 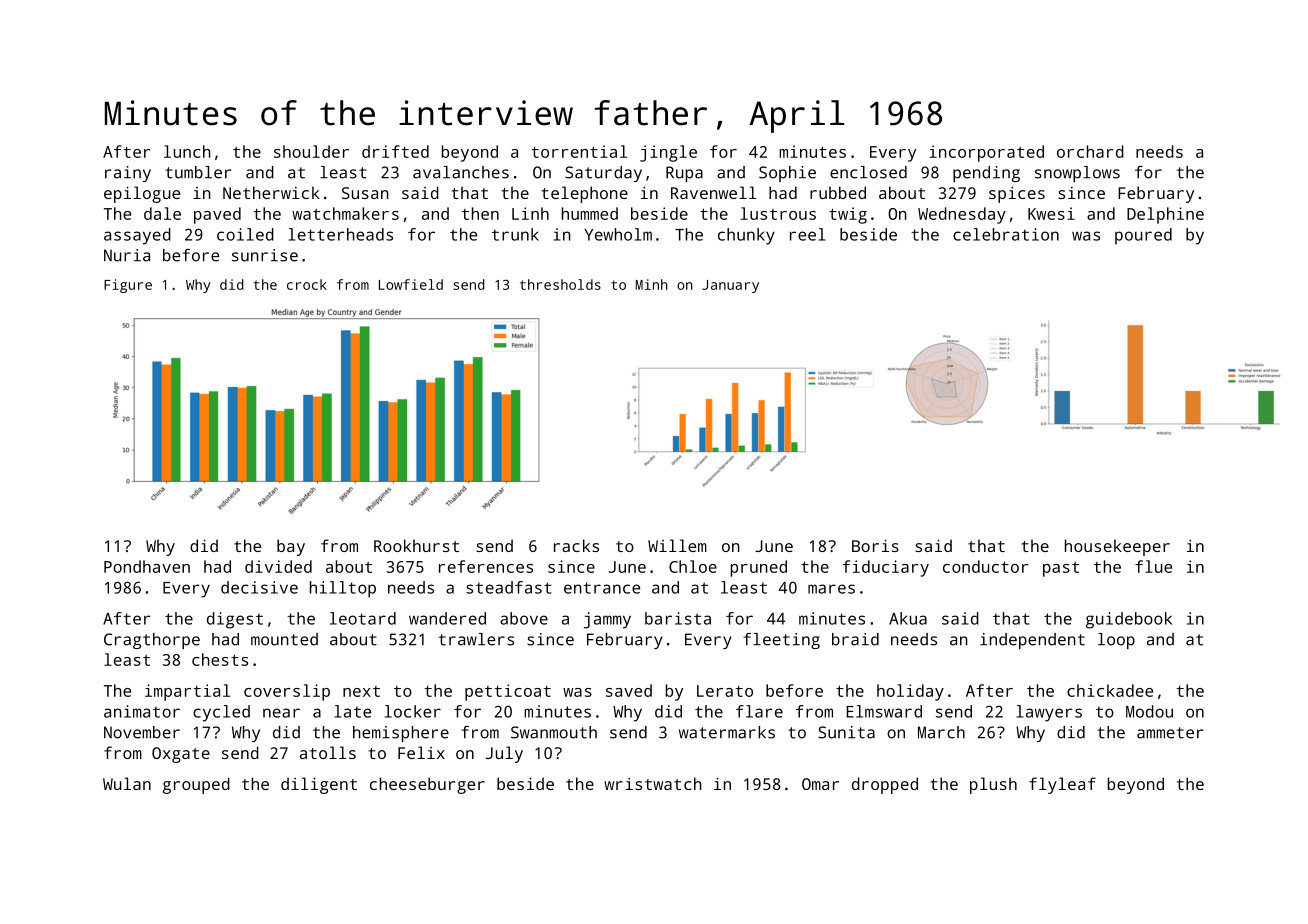 I want to click on assayed, so click(x=137, y=236).
